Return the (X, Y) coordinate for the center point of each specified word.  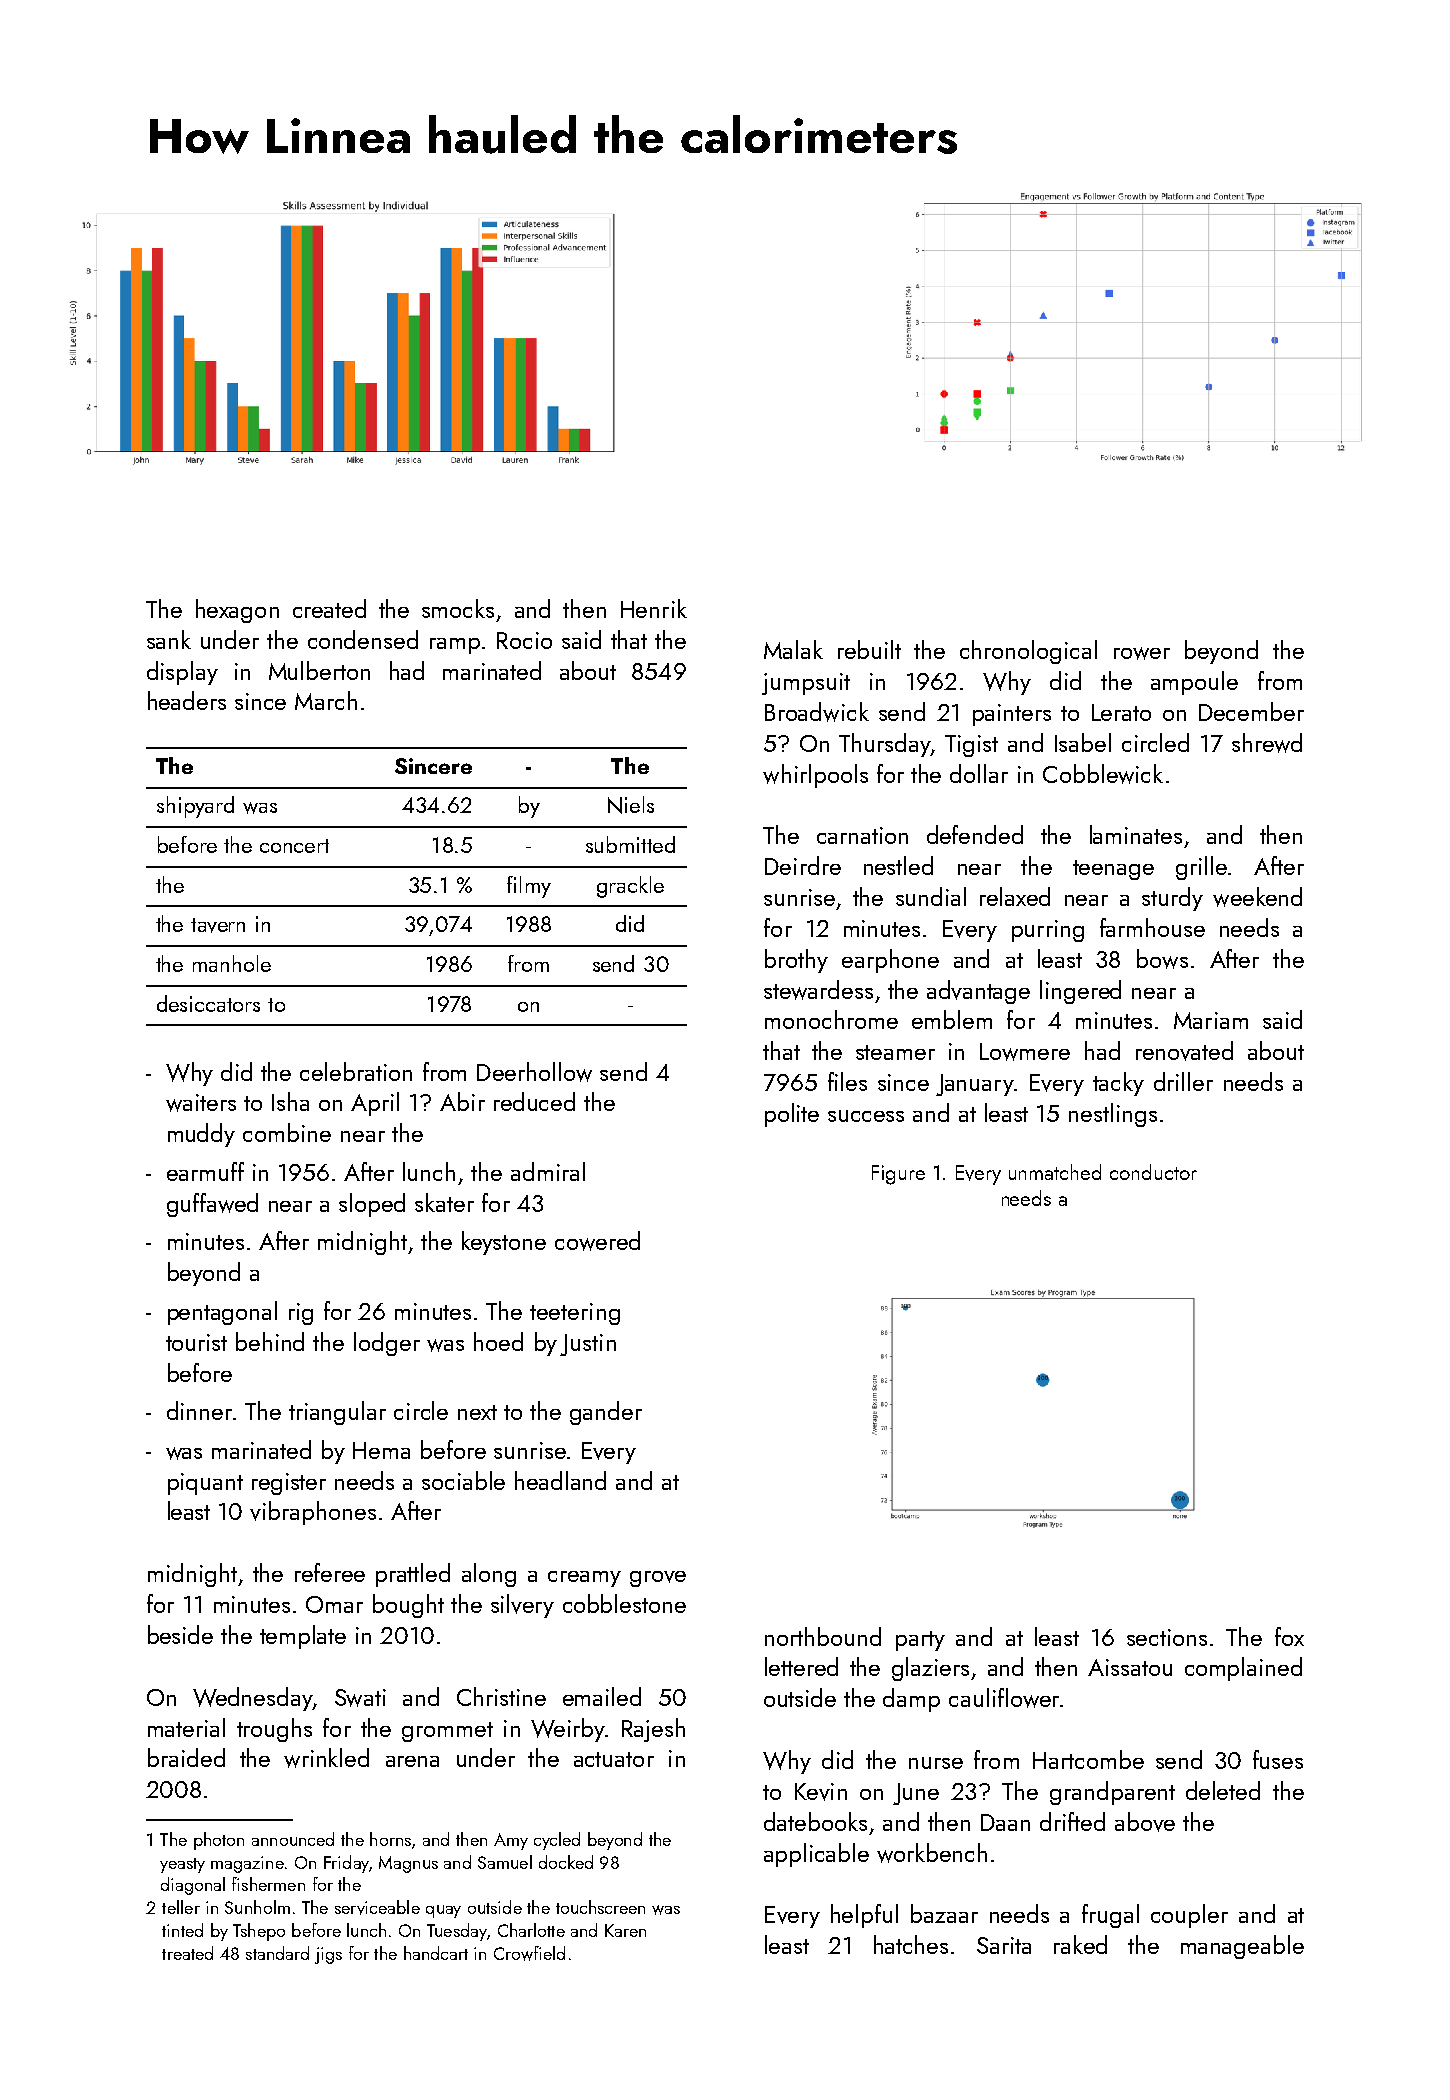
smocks (458, 608)
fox (1289, 1636)
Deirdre (803, 865)
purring (1048, 931)
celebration (356, 1071)
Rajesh (653, 1730)
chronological (1028, 652)
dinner (199, 1410)
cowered (597, 1241)
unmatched (1055, 1172)
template (303, 1637)
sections (1167, 1637)
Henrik (654, 608)
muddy (201, 1135)
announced (293, 1839)
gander (606, 1413)
